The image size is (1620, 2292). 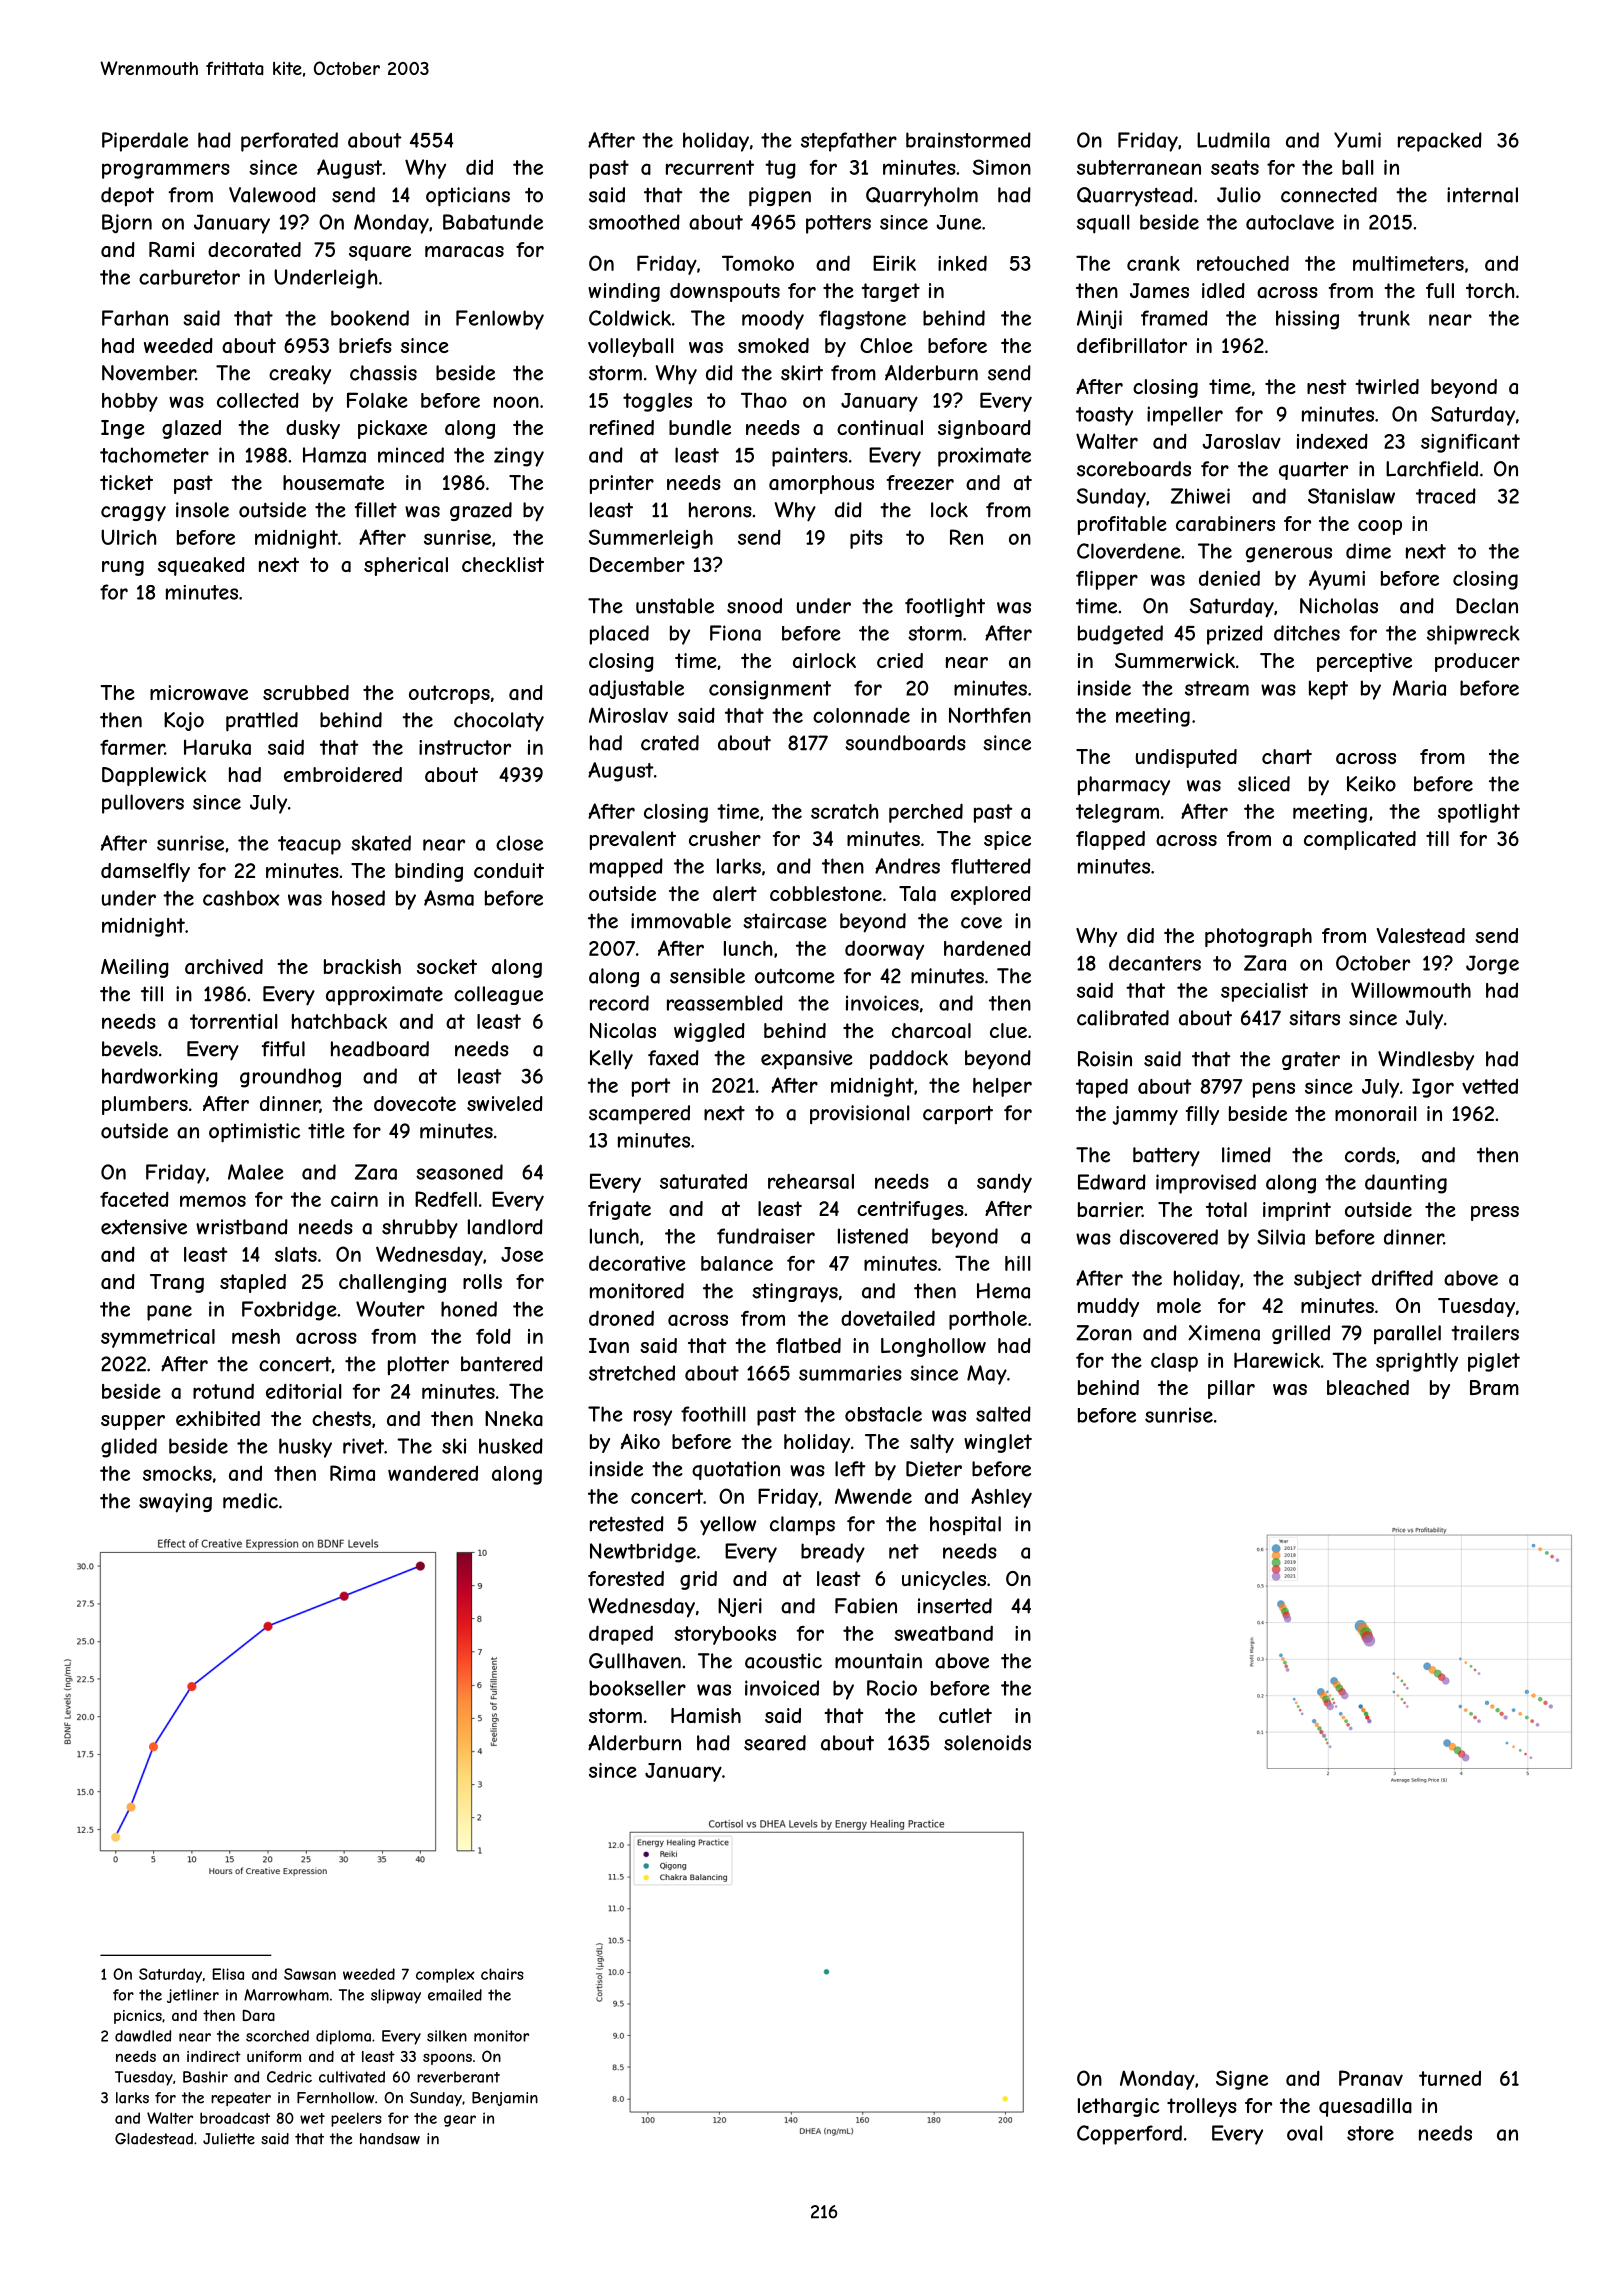 I want to click on Bashir, so click(x=205, y=2077).
